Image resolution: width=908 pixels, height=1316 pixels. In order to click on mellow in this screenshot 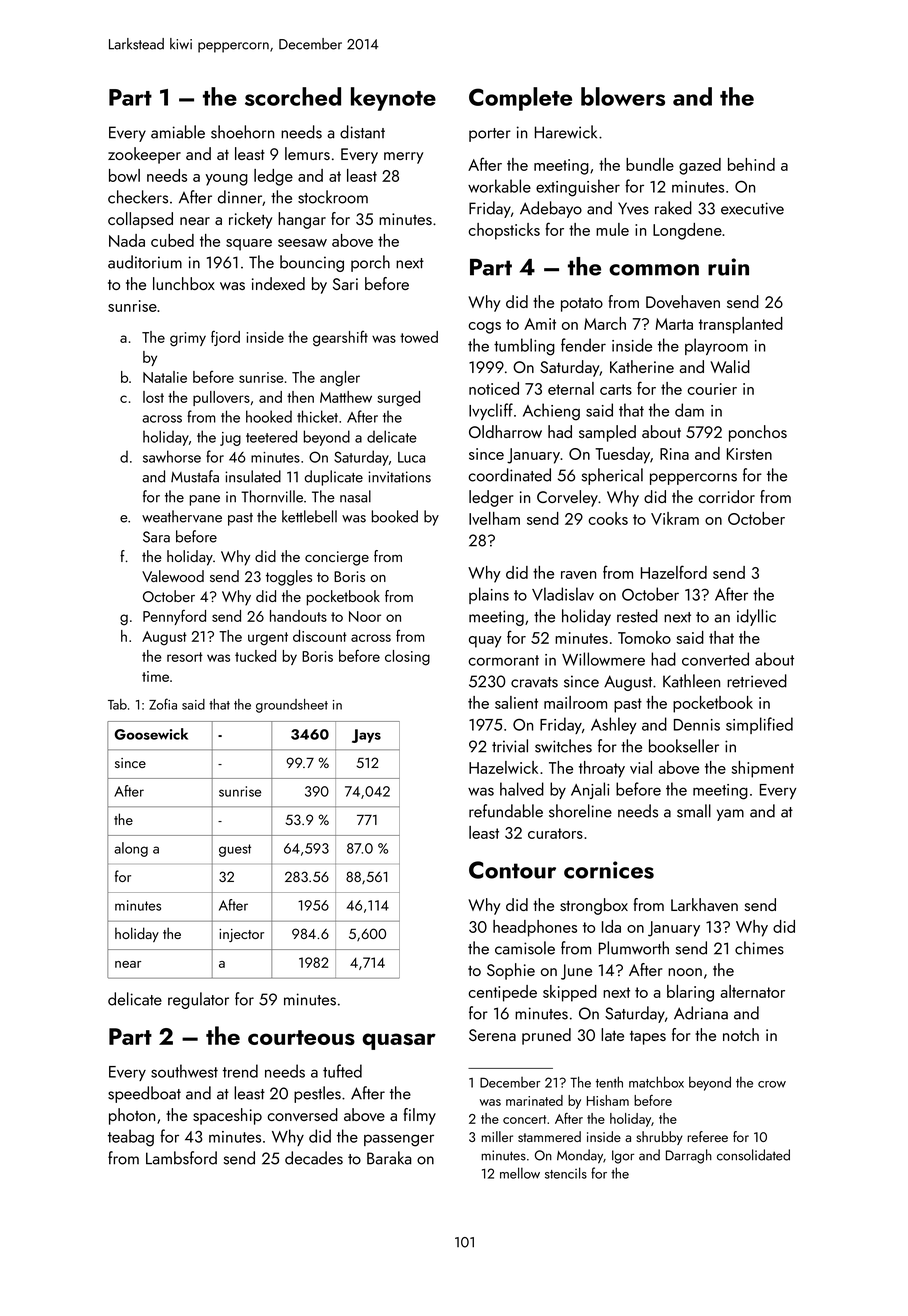, I will do `click(520, 1173)`.
